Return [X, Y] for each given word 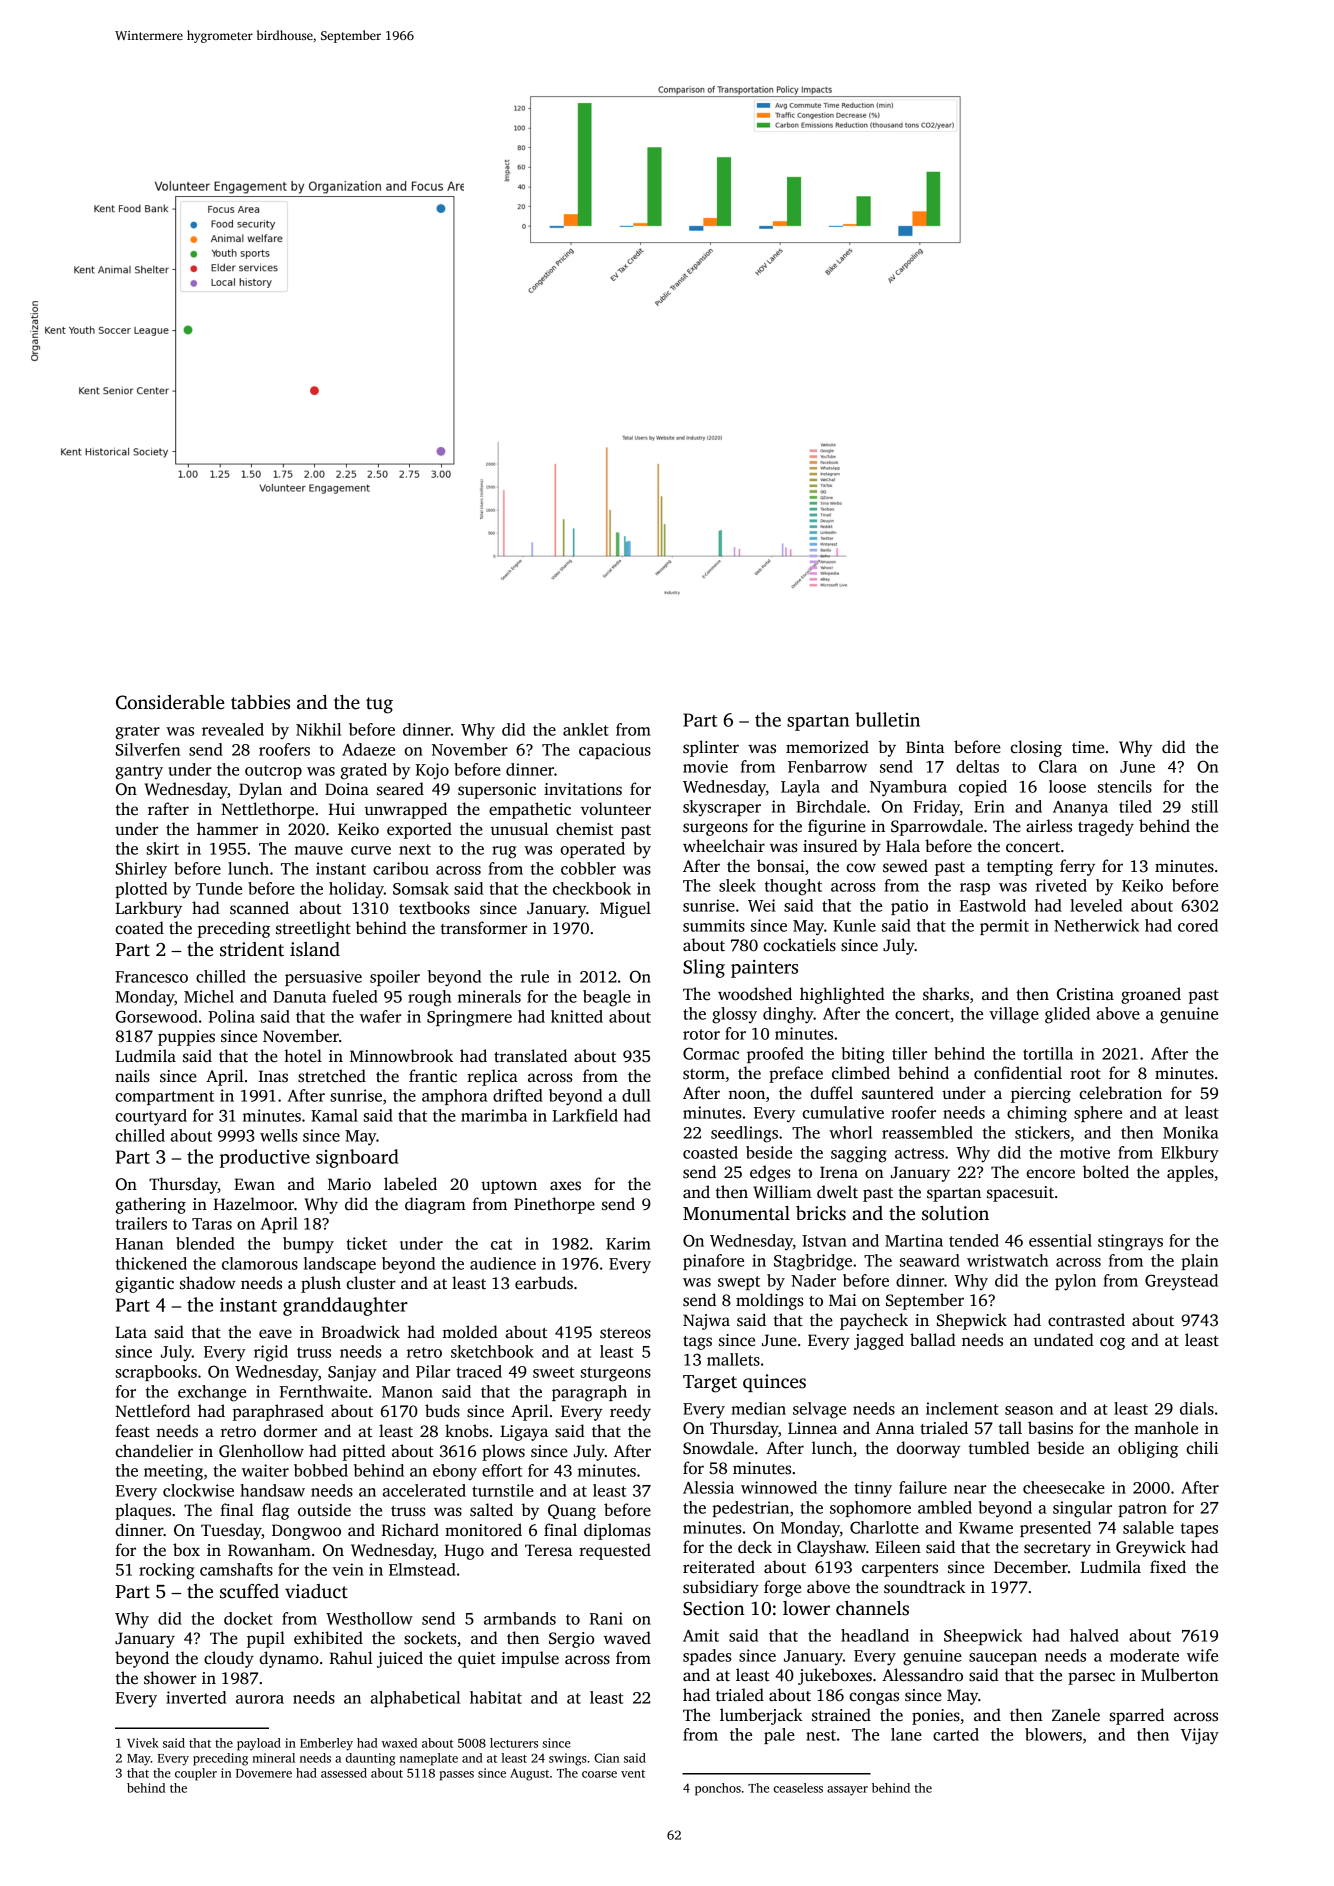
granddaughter [345, 1306]
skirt [162, 848]
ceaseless [798, 1788]
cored [1198, 925]
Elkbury [1190, 1154]
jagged [879, 1341]
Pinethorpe [554, 1205]
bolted [1106, 1172]
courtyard [151, 1117]
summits [714, 925]
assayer [847, 1791]
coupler [196, 1774]
